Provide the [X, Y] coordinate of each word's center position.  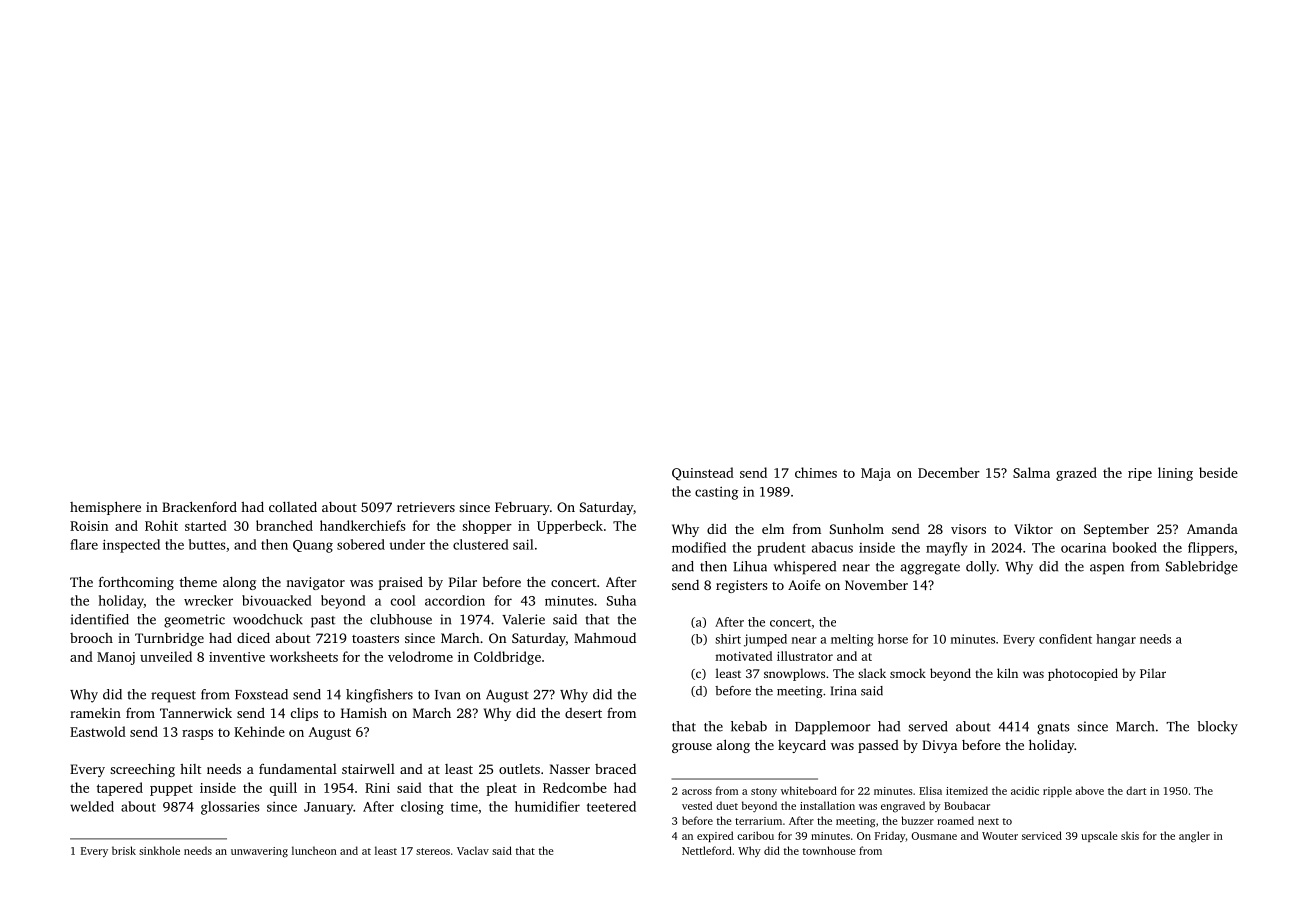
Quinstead [703, 474]
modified [699, 547]
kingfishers [379, 696]
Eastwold [98, 731]
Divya [939, 746]
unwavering [259, 852]
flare [84, 544]
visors [968, 529]
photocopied [1083, 674]
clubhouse [401, 619]
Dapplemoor [833, 728]
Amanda [1212, 529]
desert [583, 713]
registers [741, 586]
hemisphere [105, 508]
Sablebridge [1202, 568]
